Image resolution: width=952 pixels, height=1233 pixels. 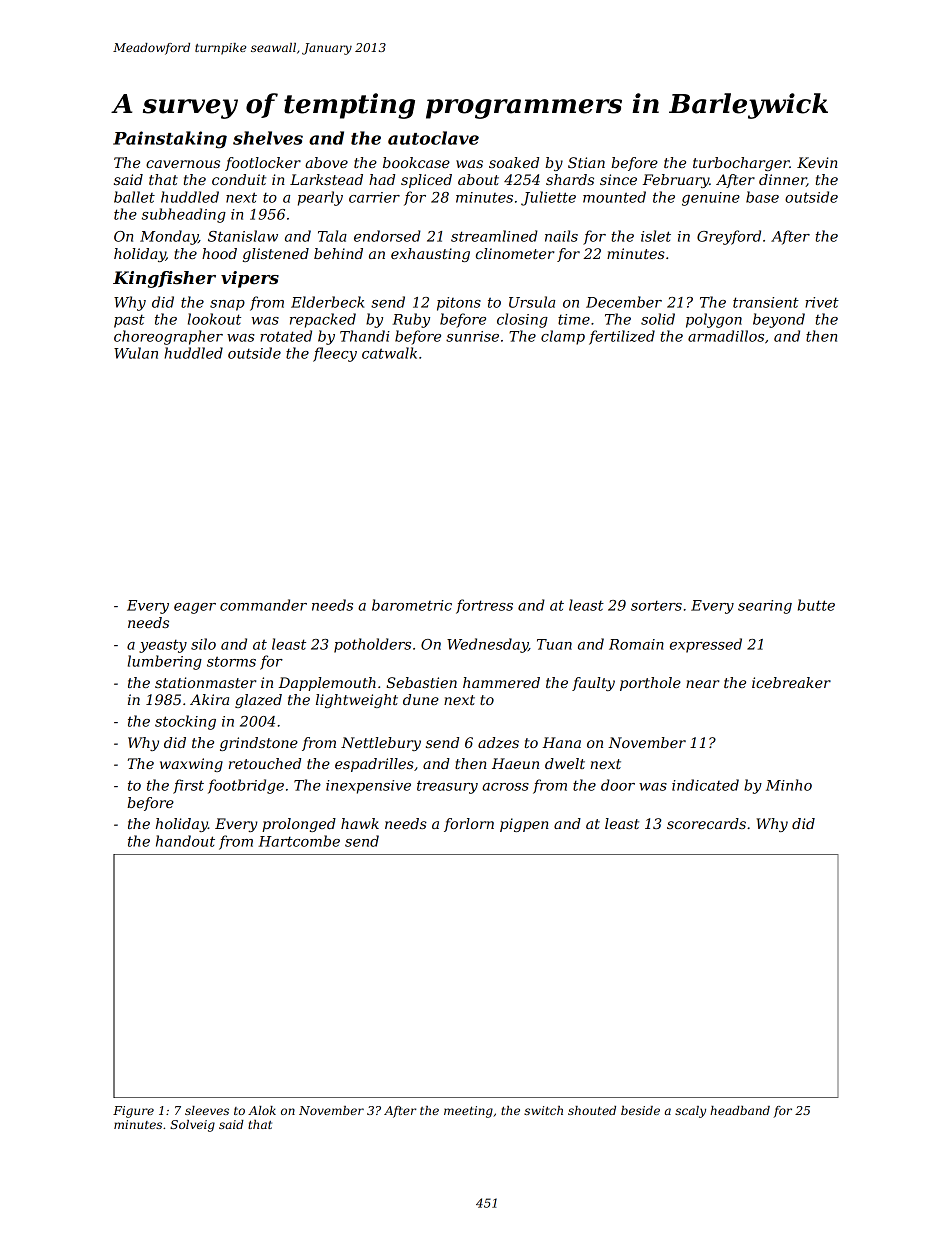 I want to click on headband, so click(x=740, y=1110).
